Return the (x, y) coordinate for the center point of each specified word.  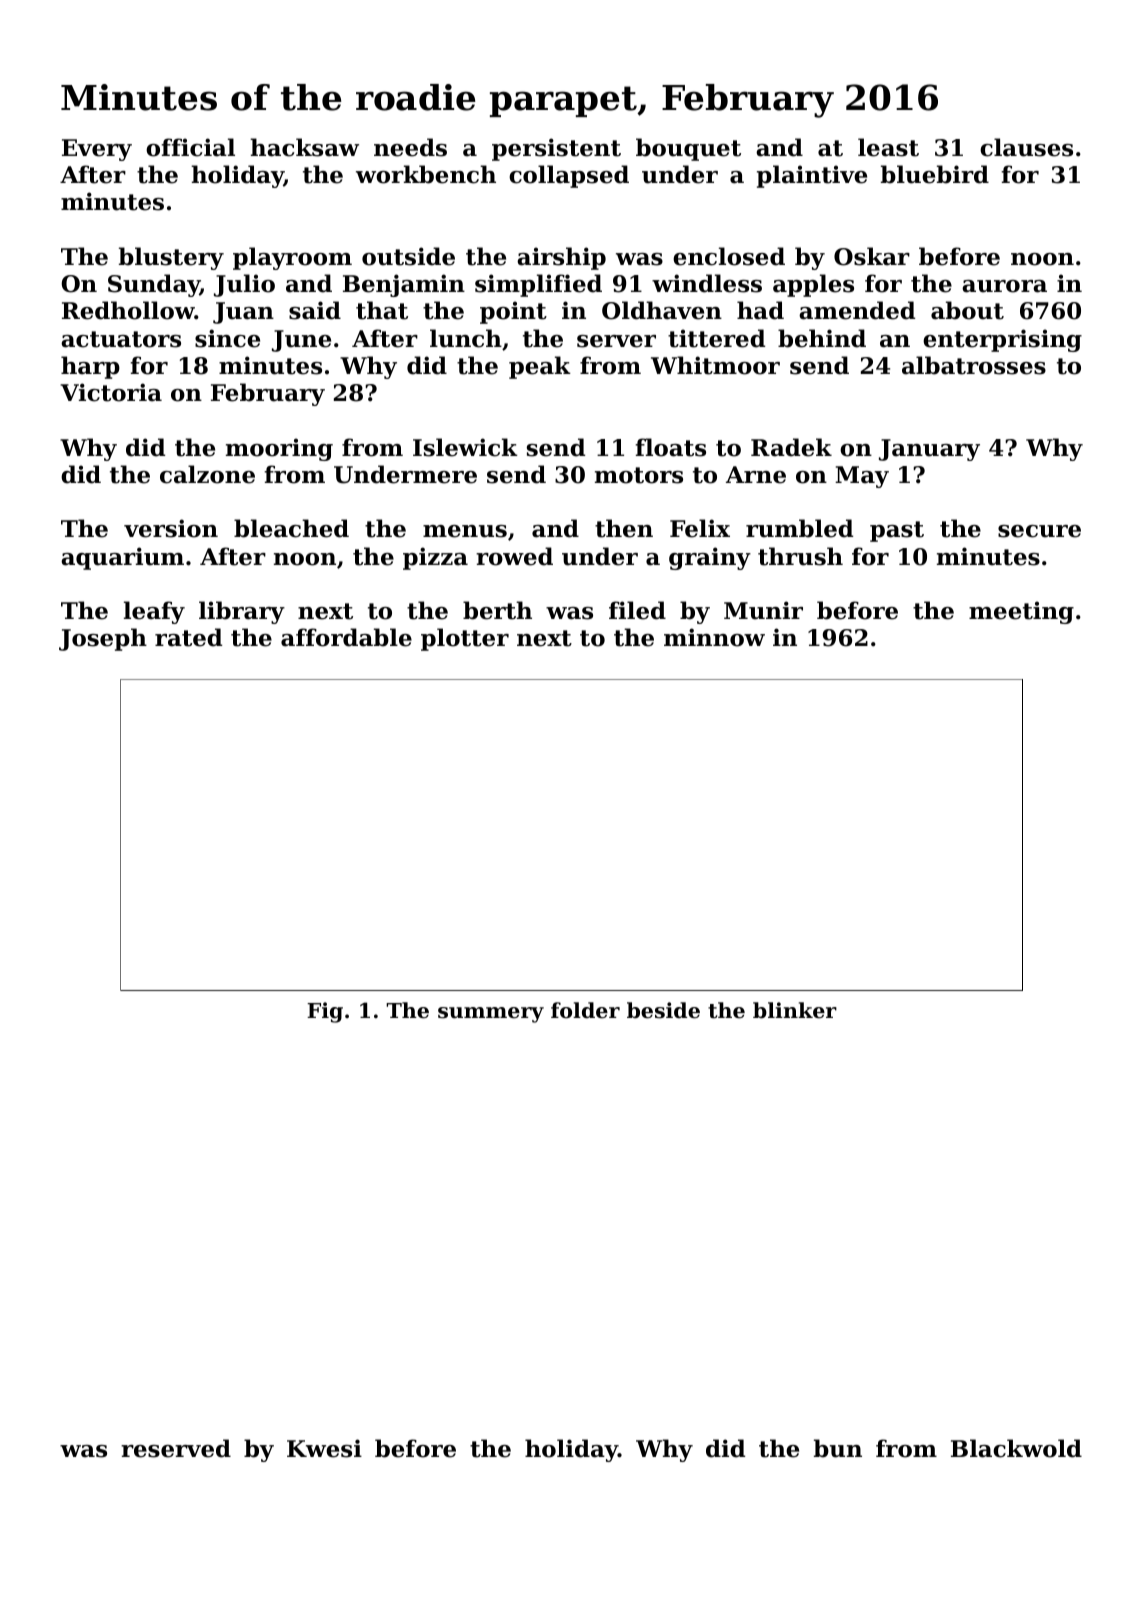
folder (585, 1010)
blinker (795, 1010)
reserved (176, 1448)
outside (408, 256)
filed (637, 610)
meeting (1021, 612)
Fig (325, 1012)
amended (857, 310)
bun (838, 1448)
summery (491, 1015)
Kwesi (324, 1448)
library (242, 612)
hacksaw (304, 147)
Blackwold (1016, 1448)
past (897, 531)
